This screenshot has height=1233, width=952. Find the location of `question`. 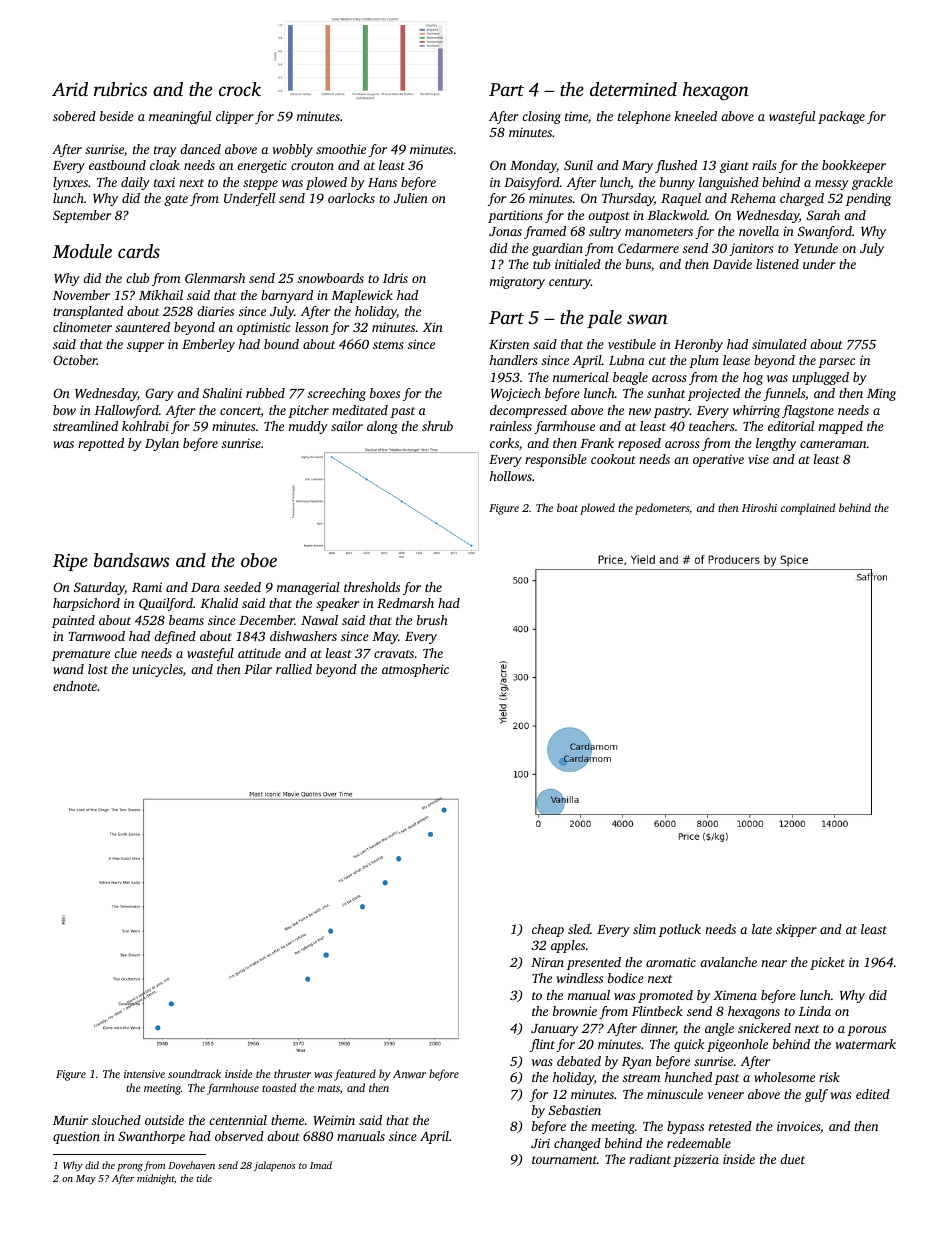

question is located at coordinates (76, 1137).
